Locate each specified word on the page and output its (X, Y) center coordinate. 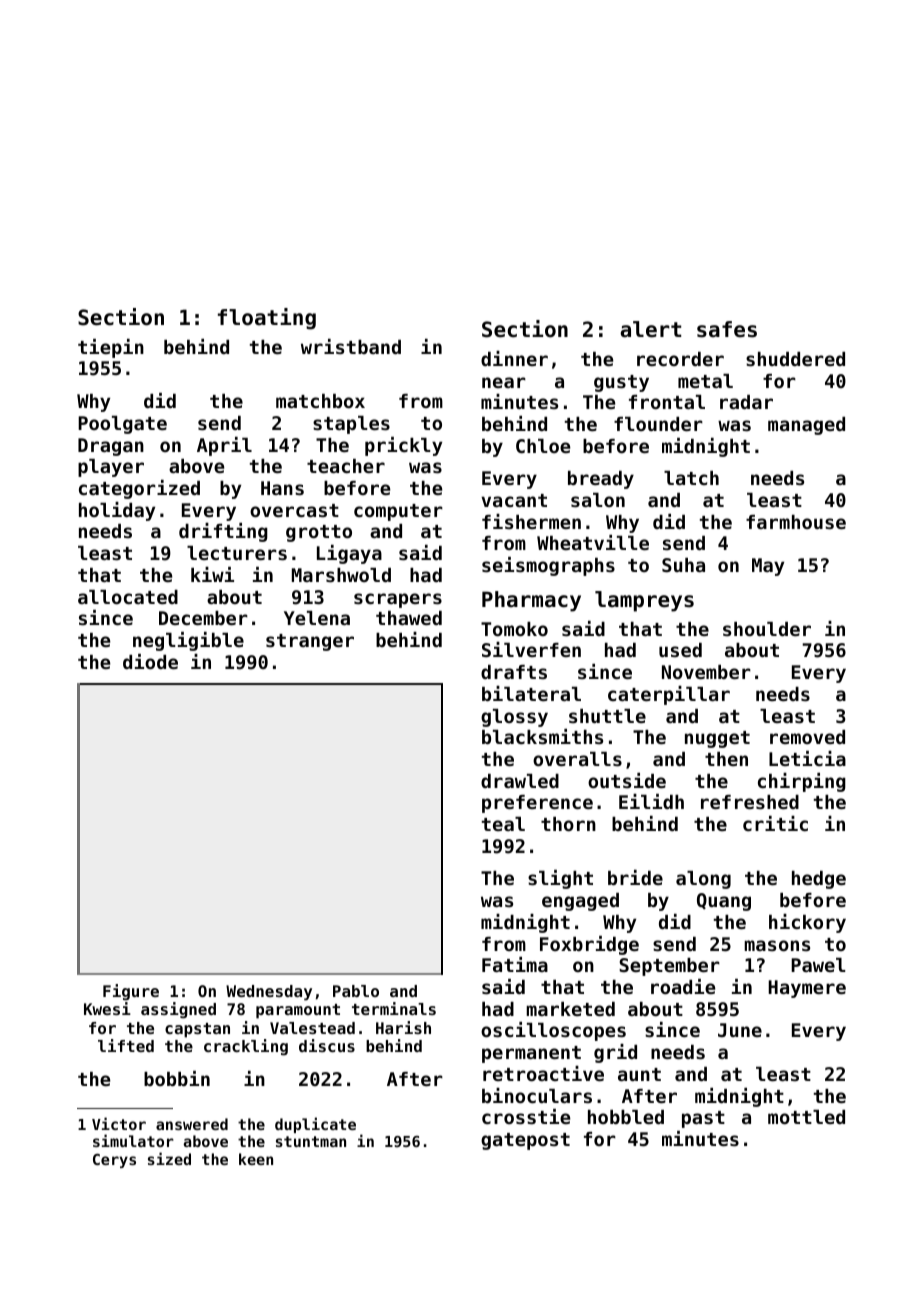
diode (150, 661)
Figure (131, 992)
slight (560, 879)
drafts (514, 672)
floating (267, 319)
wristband (351, 346)
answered (192, 1124)
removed (807, 737)
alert (650, 329)
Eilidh (651, 801)
